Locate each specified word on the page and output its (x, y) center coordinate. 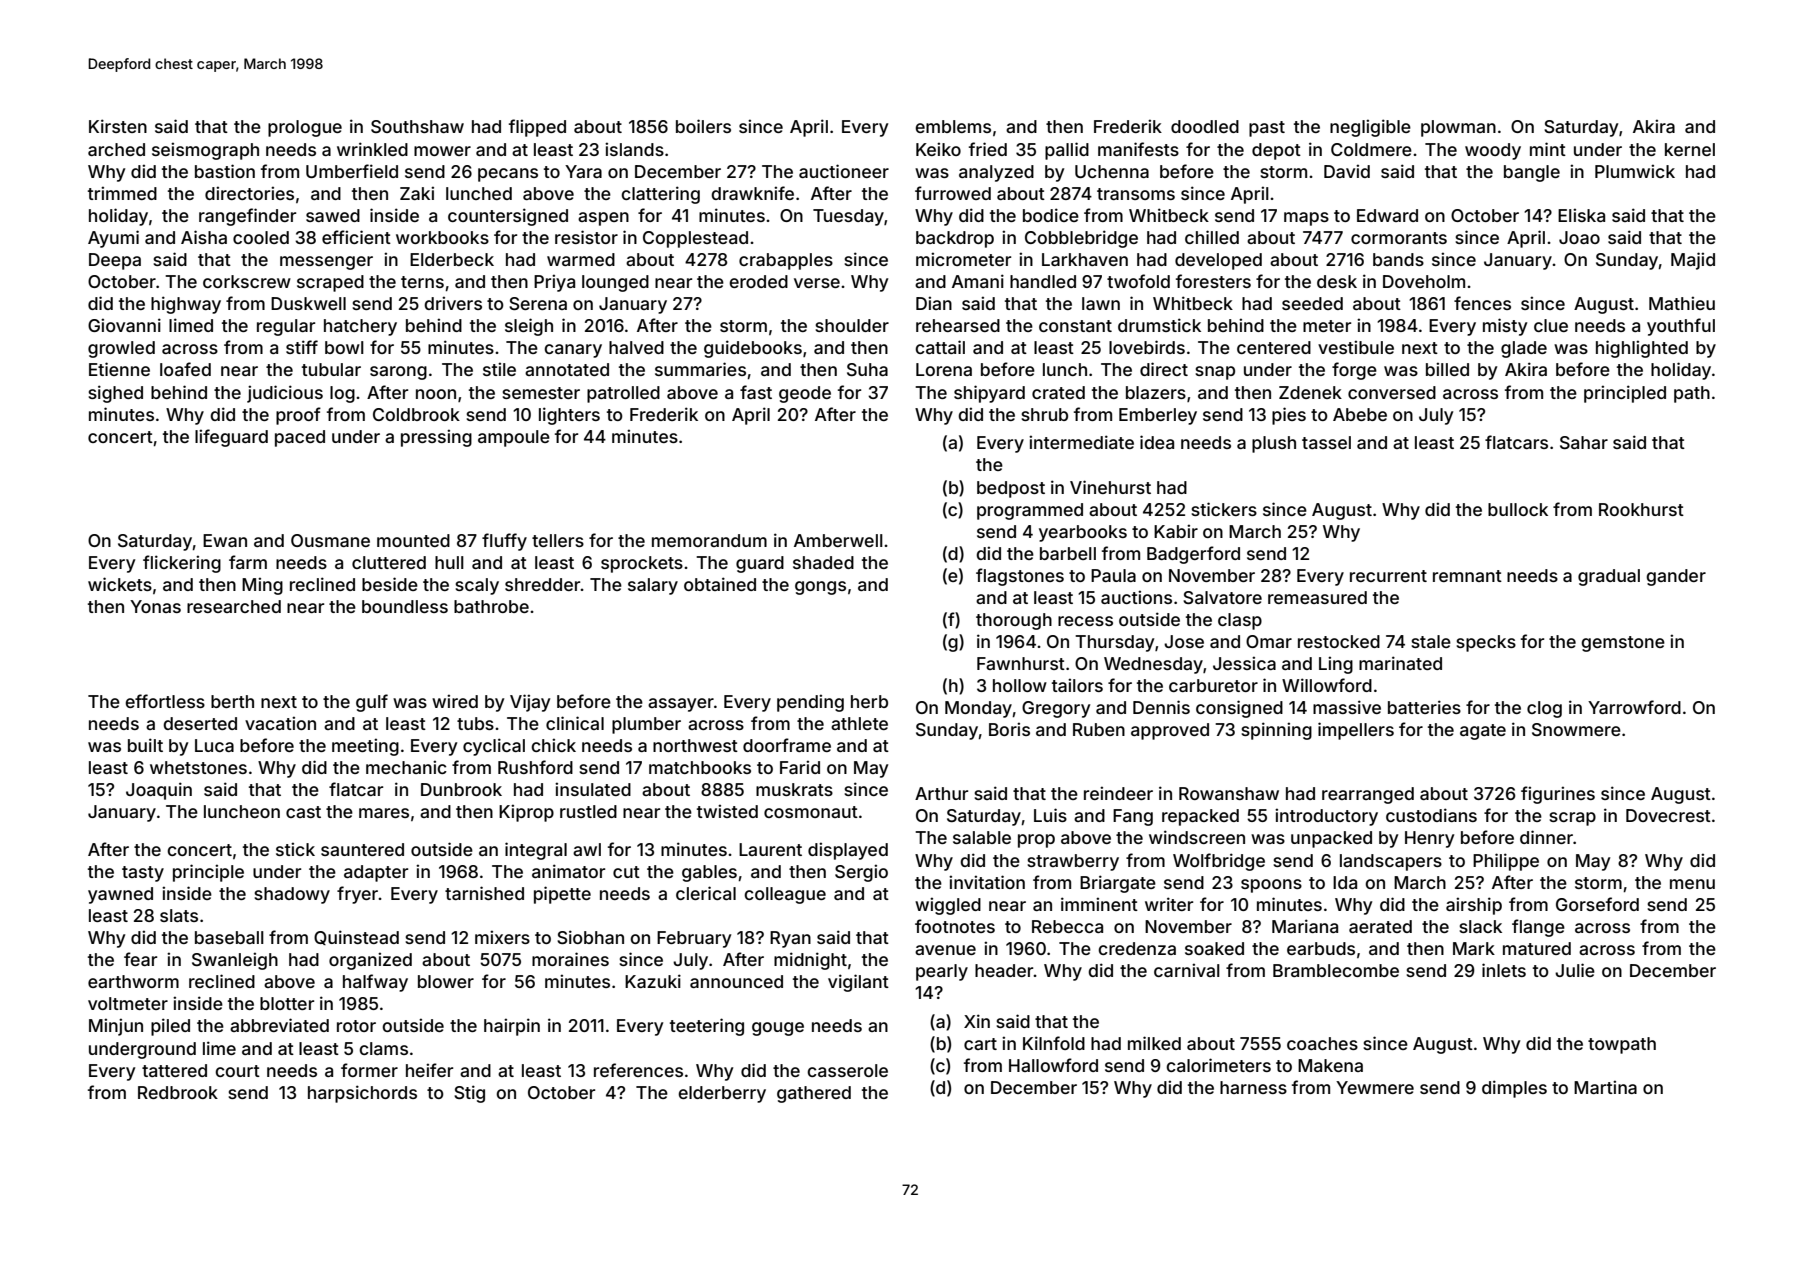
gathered (814, 1094)
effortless (165, 701)
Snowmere (1576, 729)
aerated (1380, 926)
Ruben (1099, 729)
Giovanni (124, 325)
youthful (1681, 327)
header (1004, 970)
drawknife (752, 193)
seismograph (205, 151)
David (1347, 171)
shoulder (852, 325)
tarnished (484, 893)
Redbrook (178, 1092)
